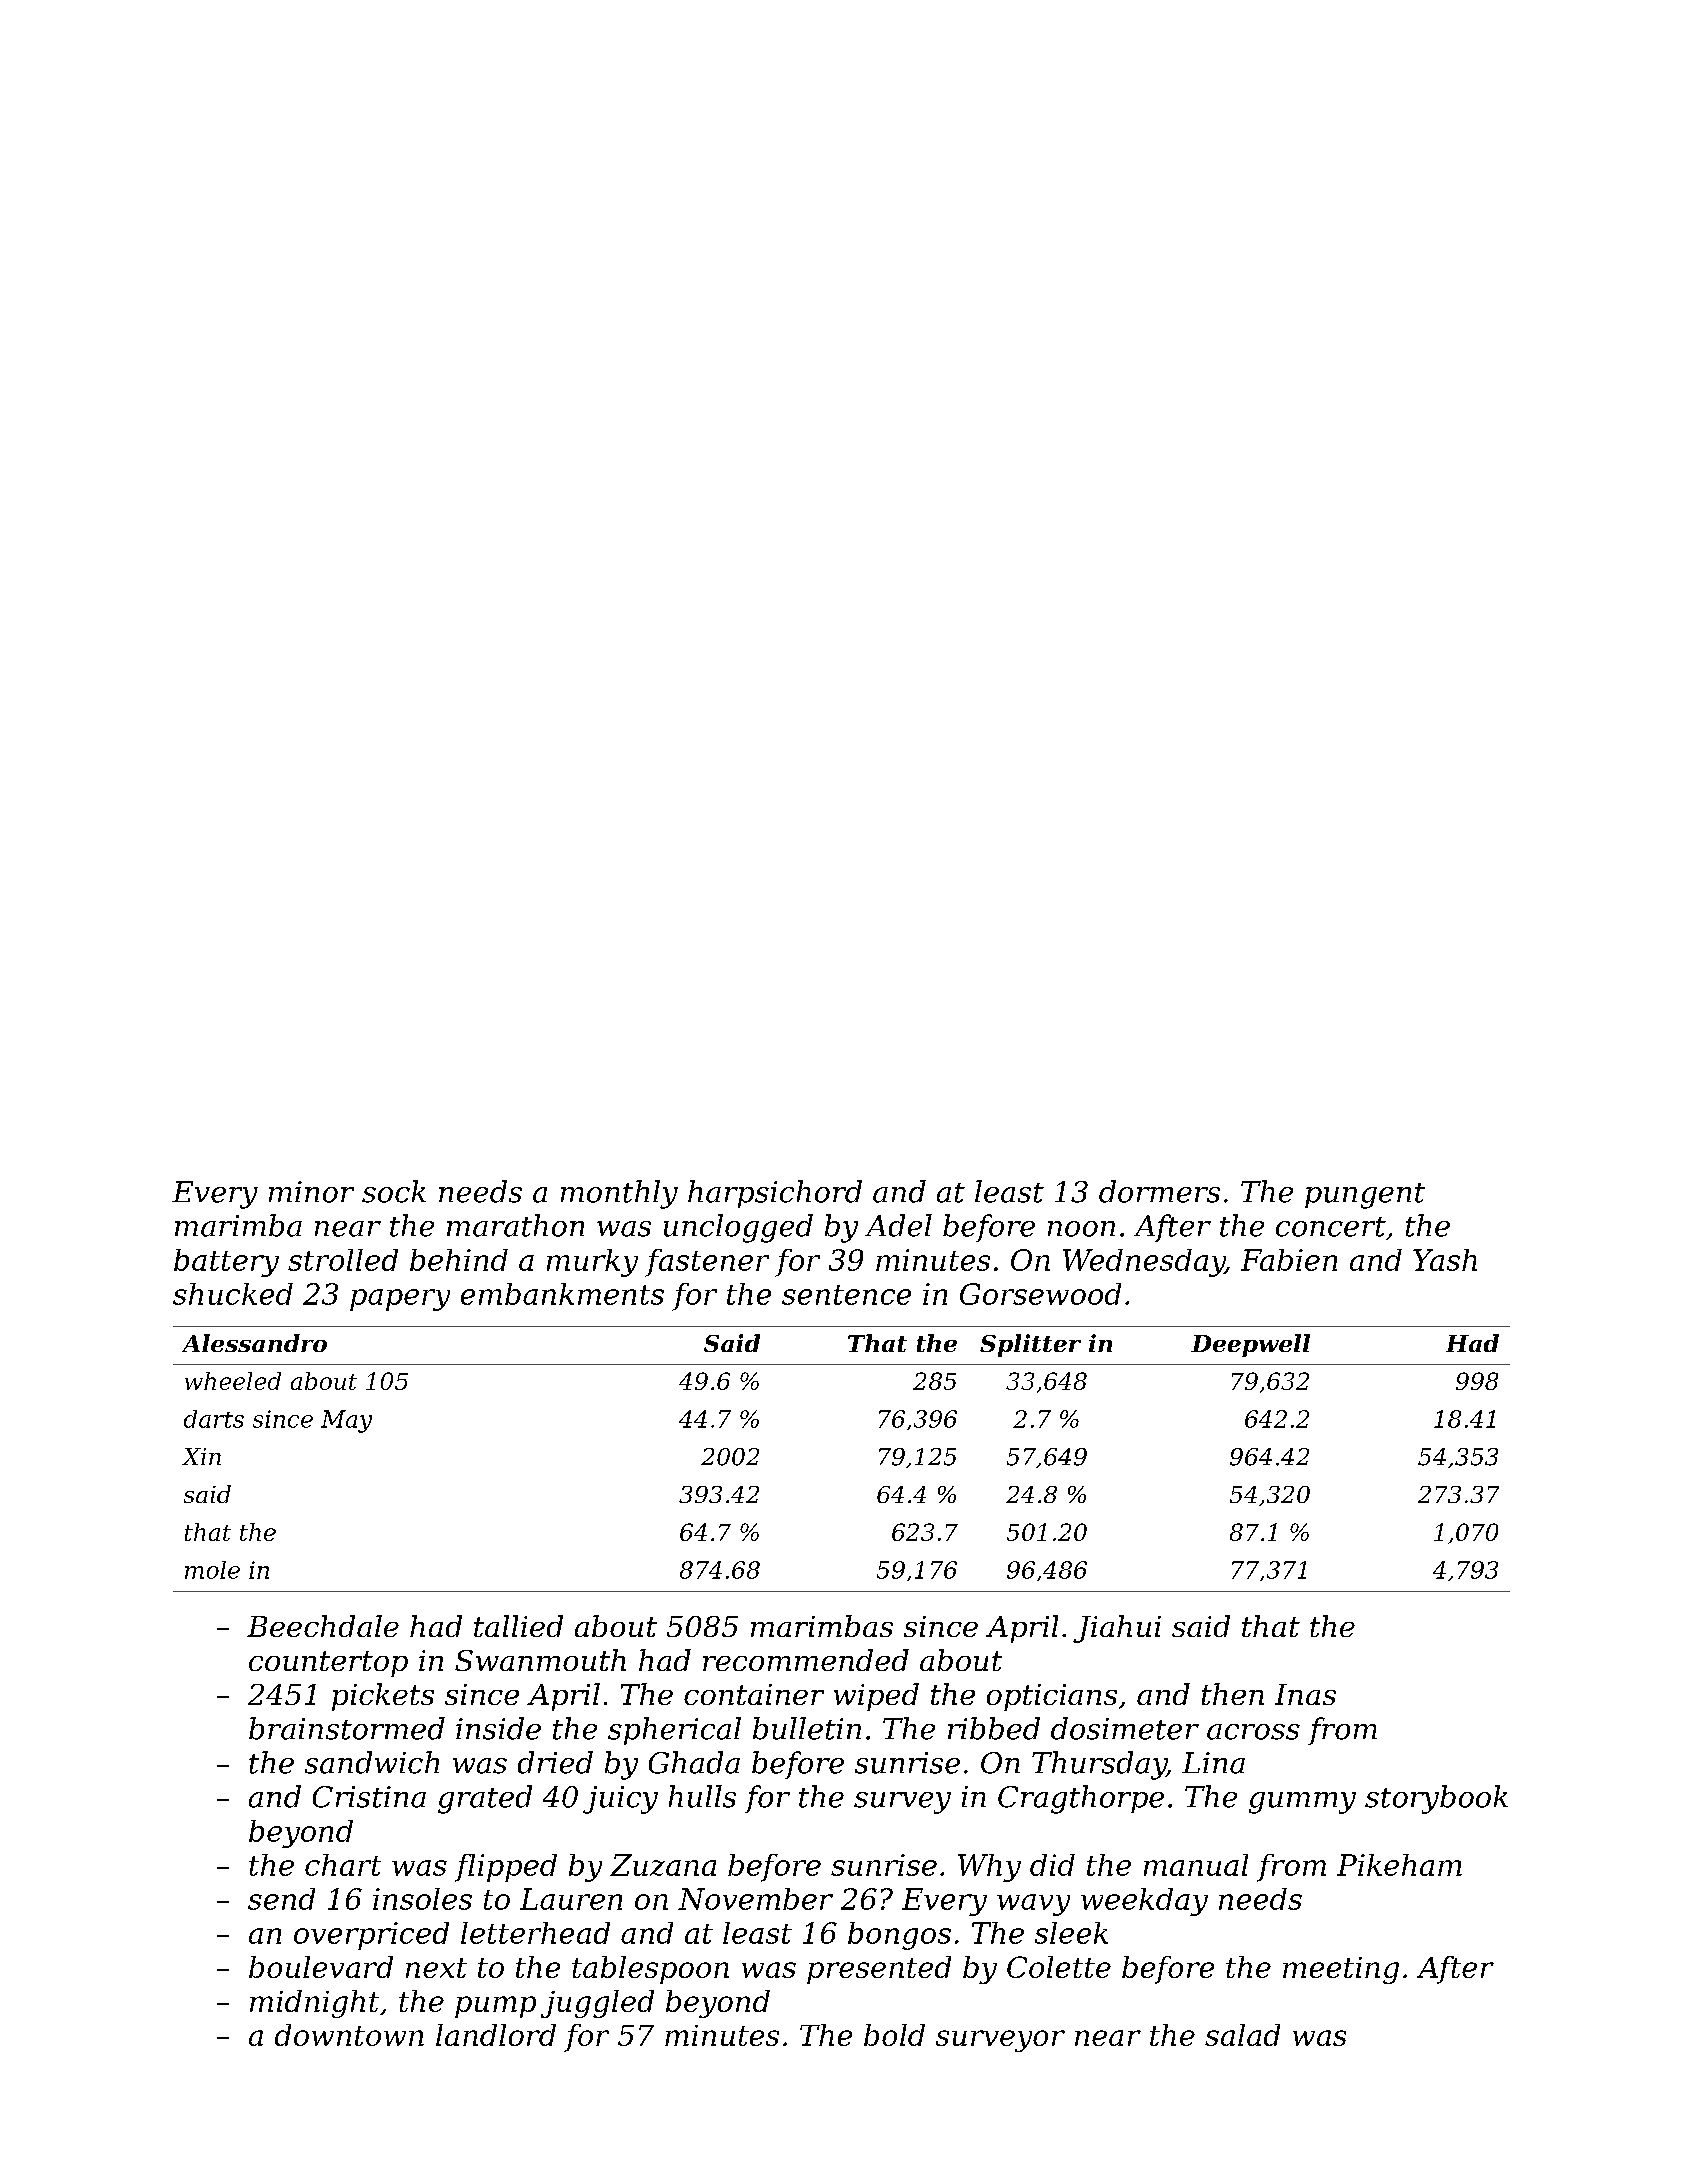 The width and height of the document is (1683, 2178). I want to click on salad, so click(1242, 2035).
